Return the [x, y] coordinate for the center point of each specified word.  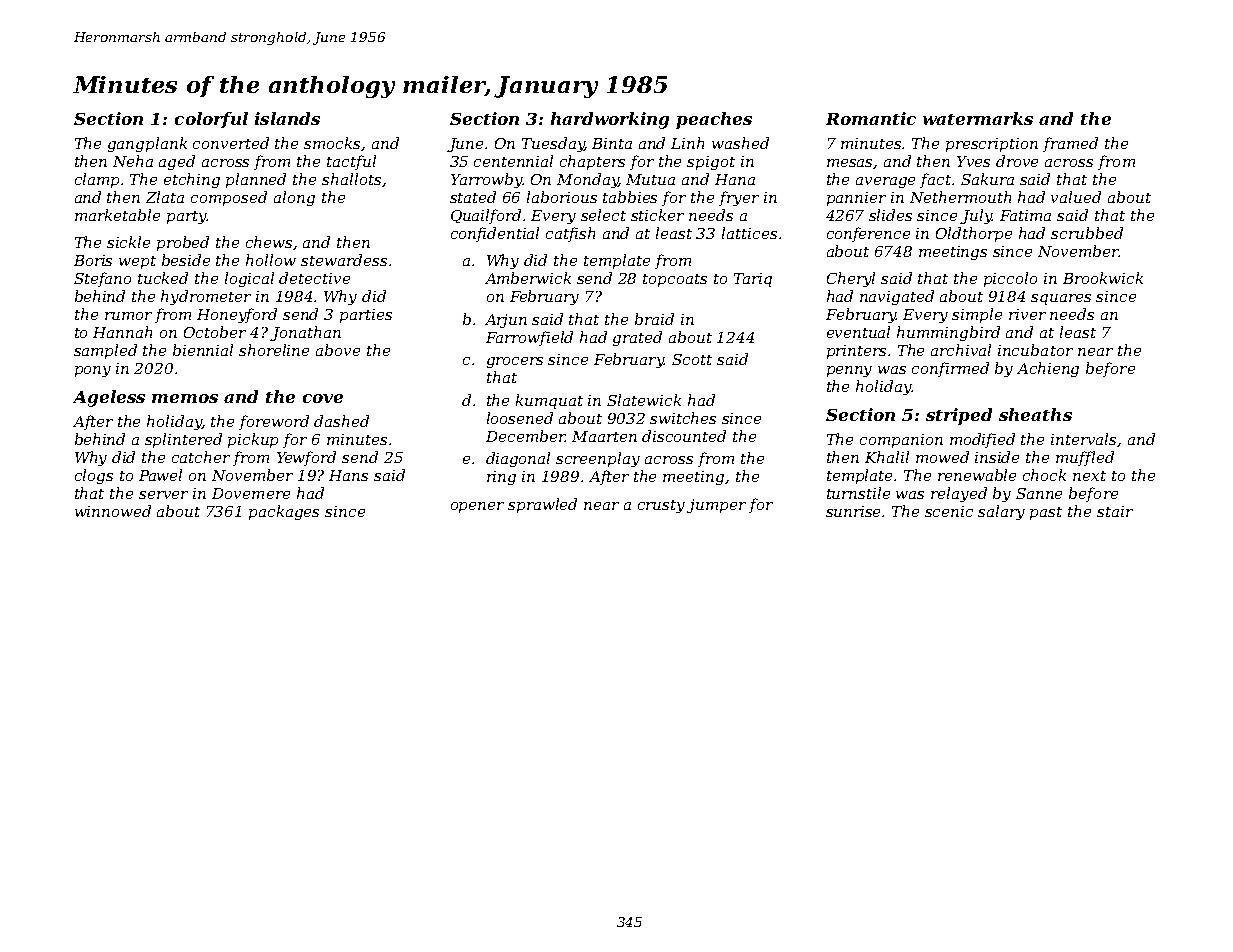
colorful [211, 120]
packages [284, 512]
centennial [513, 161]
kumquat [549, 401]
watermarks [978, 118]
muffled [1085, 458]
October [215, 332]
